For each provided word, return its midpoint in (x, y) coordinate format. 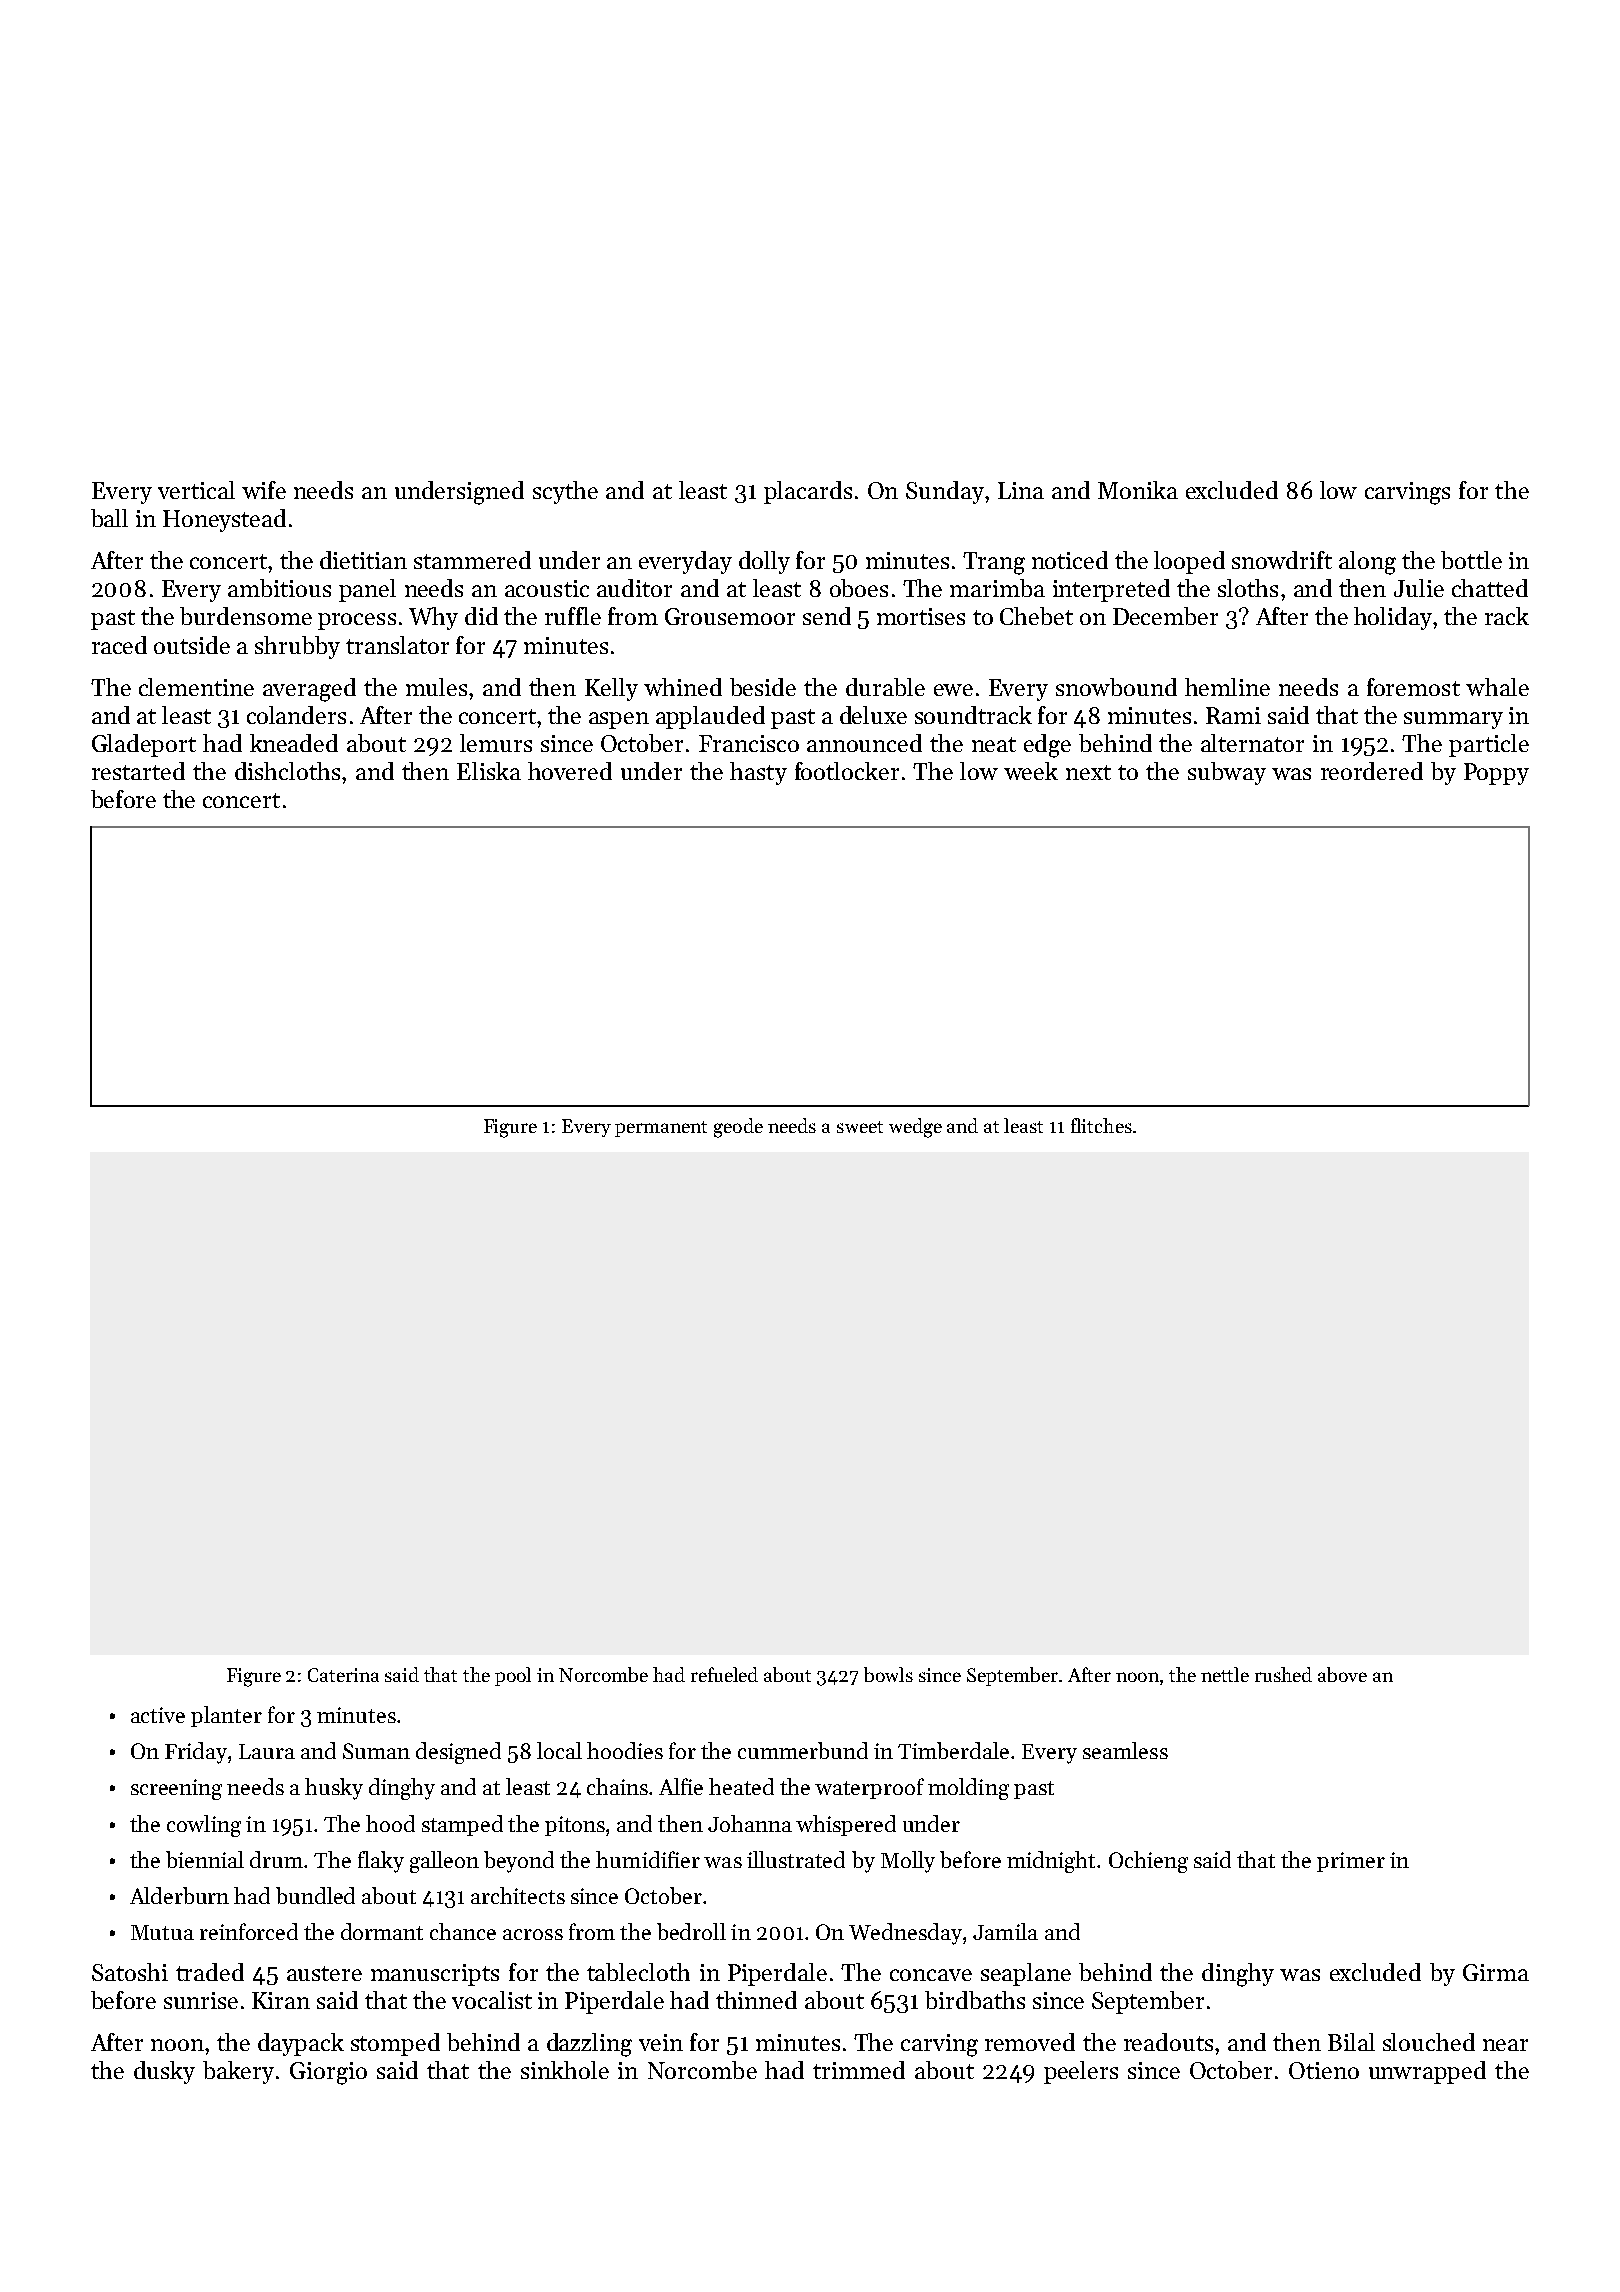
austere (324, 1973)
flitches (1101, 1125)
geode (738, 1128)
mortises (921, 616)
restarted (138, 771)
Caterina (343, 1675)
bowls (888, 1674)
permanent (661, 1129)
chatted (1490, 588)
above (1342, 1674)
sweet (860, 1127)
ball (109, 518)
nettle (1225, 1674)
